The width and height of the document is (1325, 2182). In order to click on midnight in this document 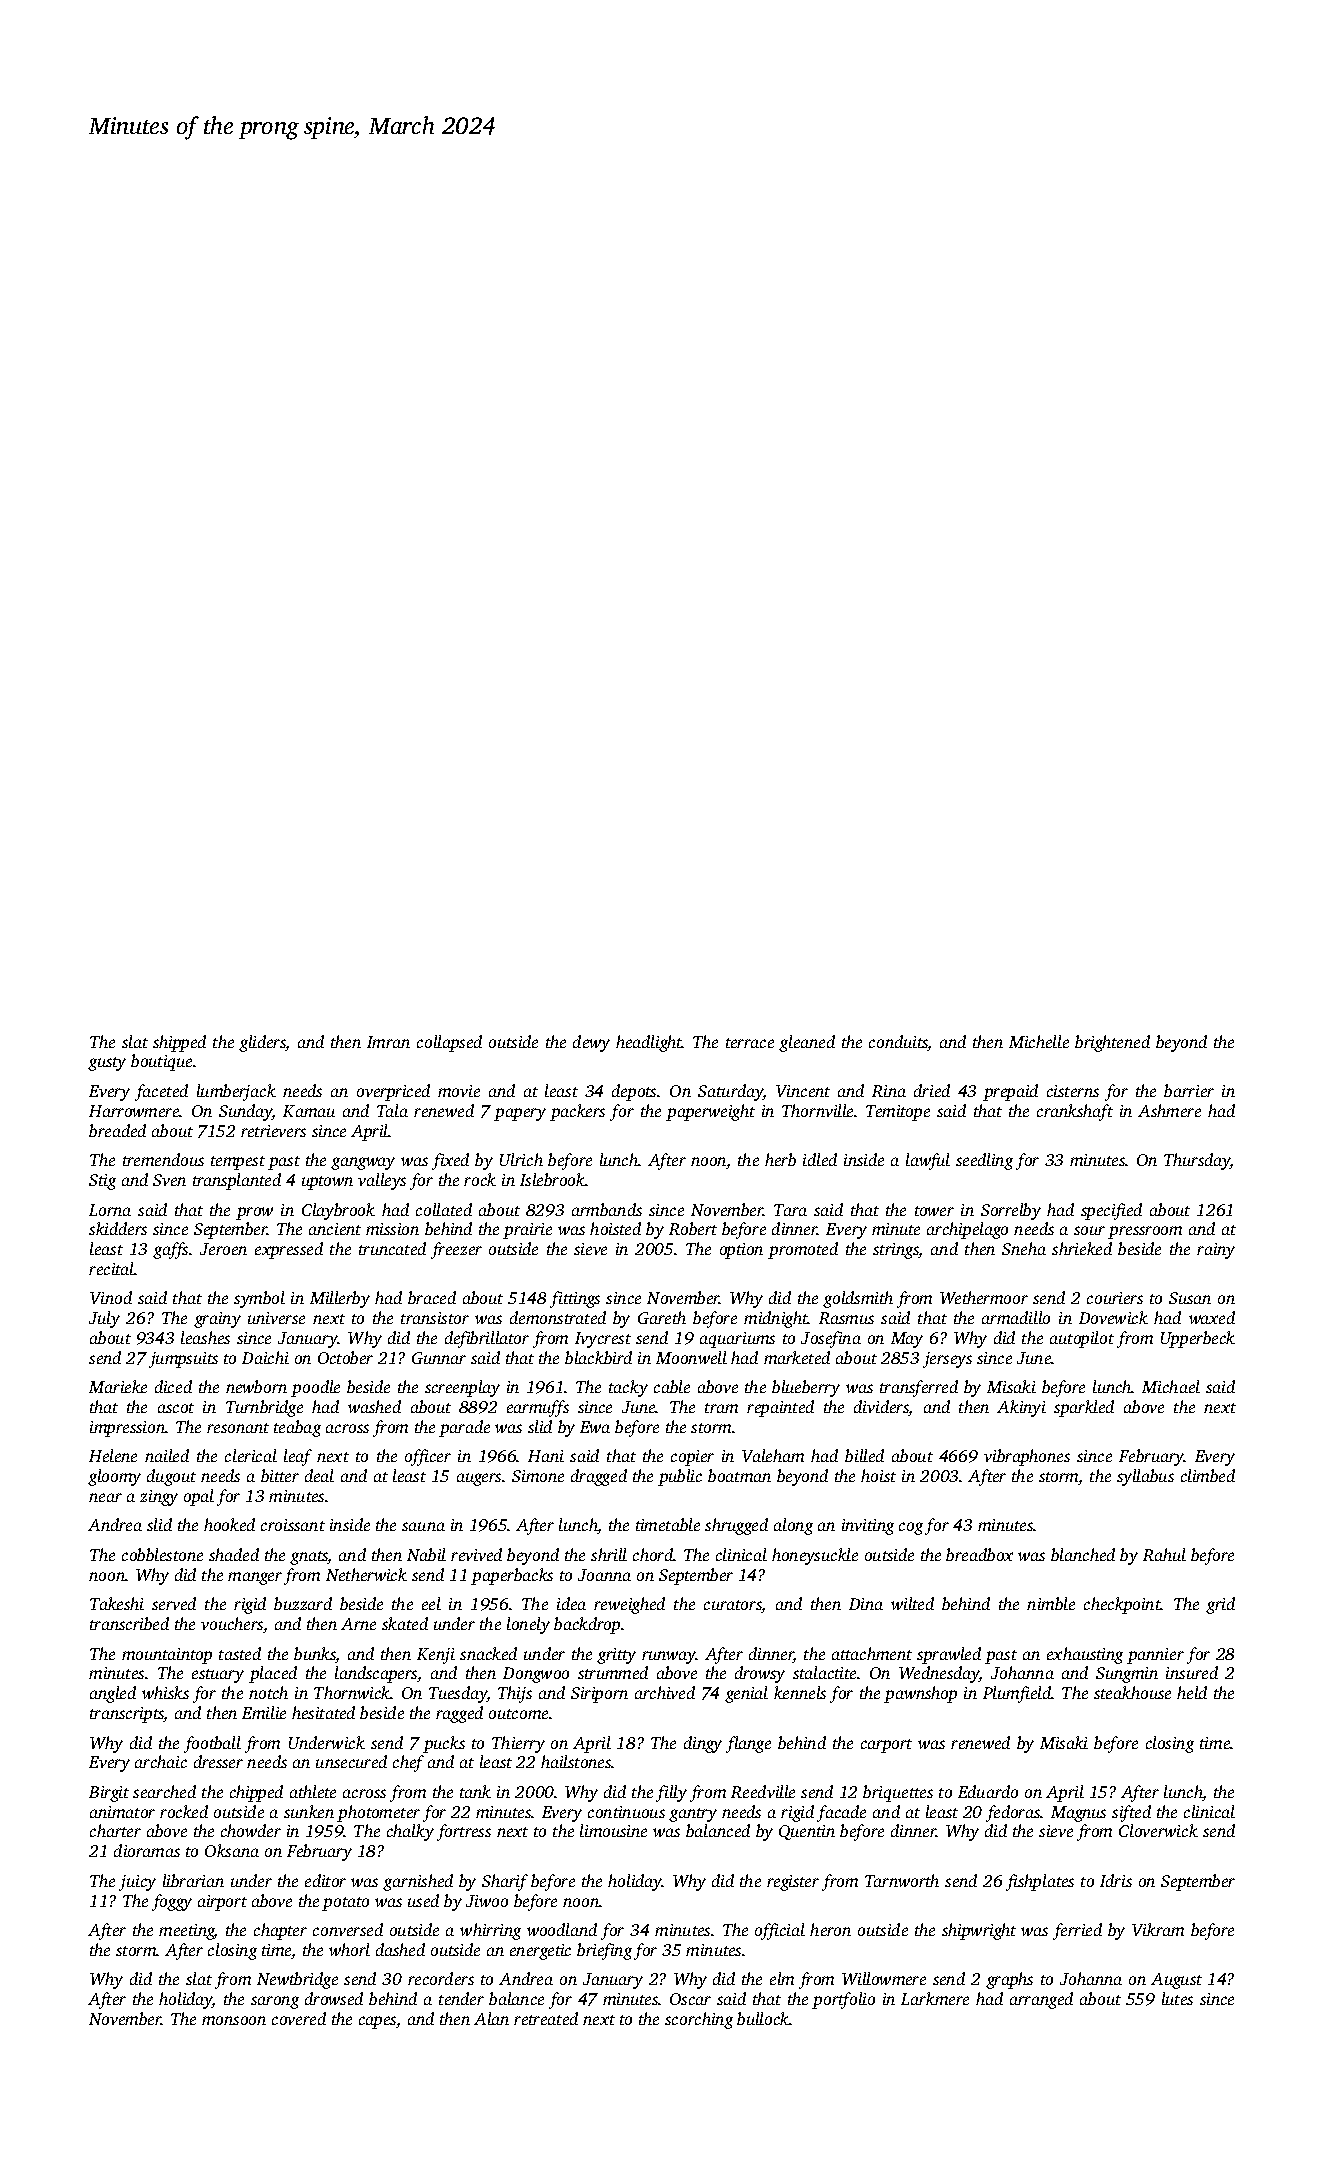, I will do `click(776, 1319)`.
